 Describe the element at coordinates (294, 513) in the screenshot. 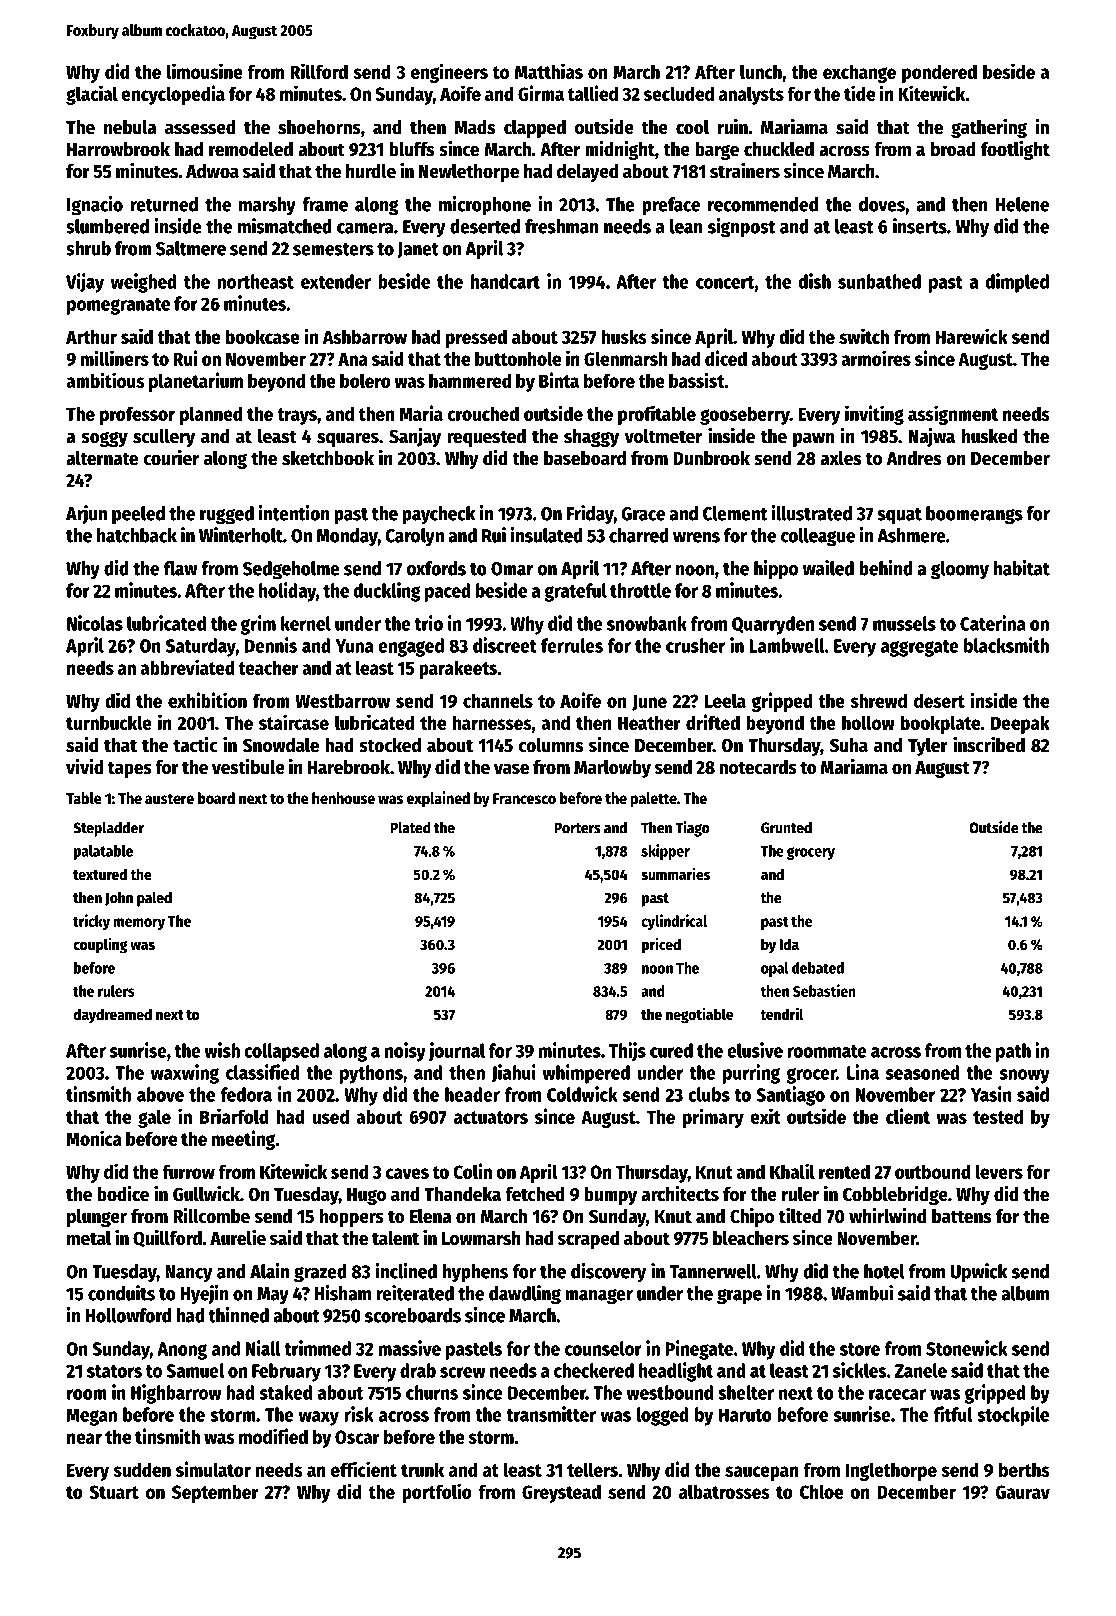

I see `intention` at that location.
